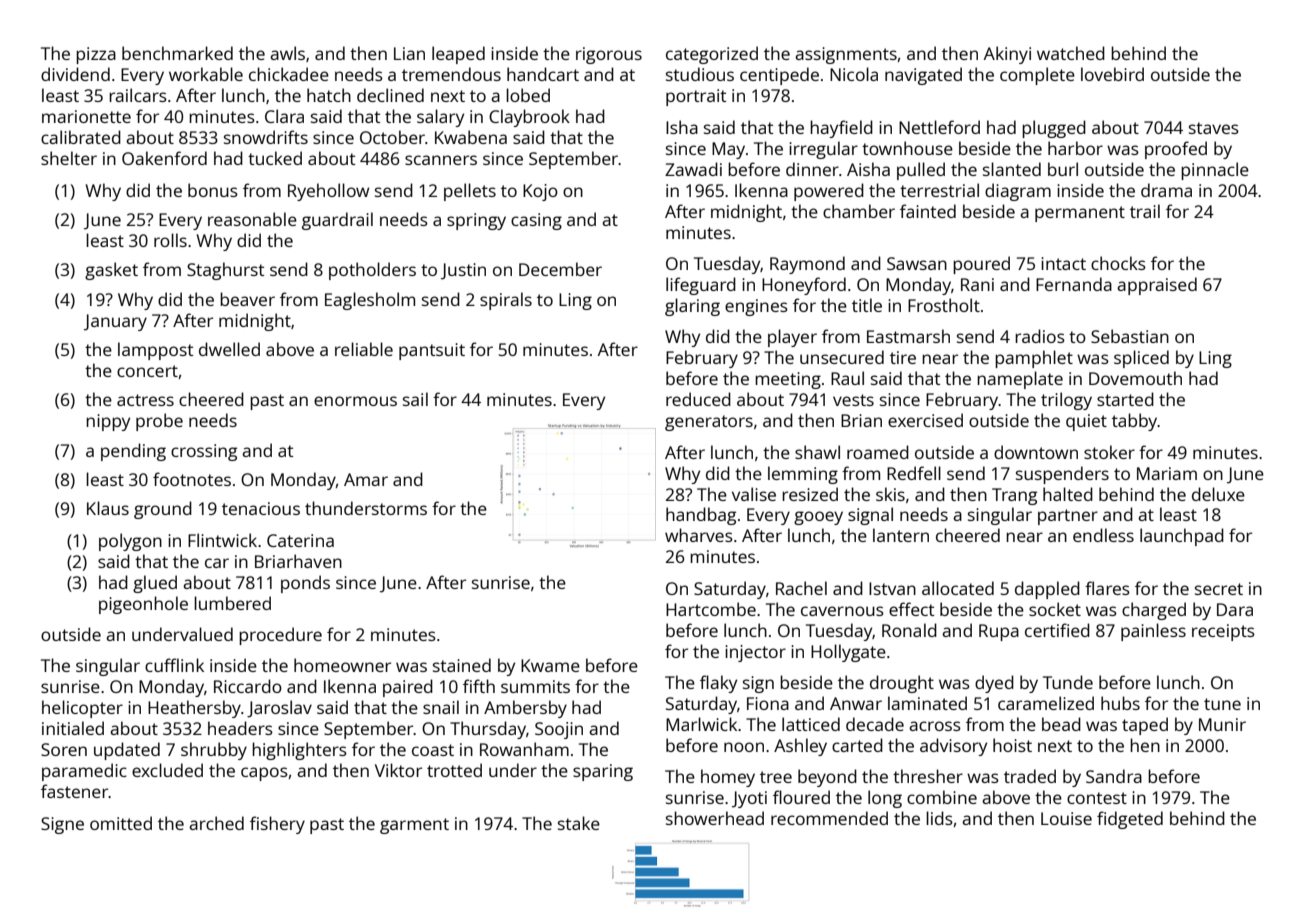  I want to click on rigorous, so click(609, 55).
